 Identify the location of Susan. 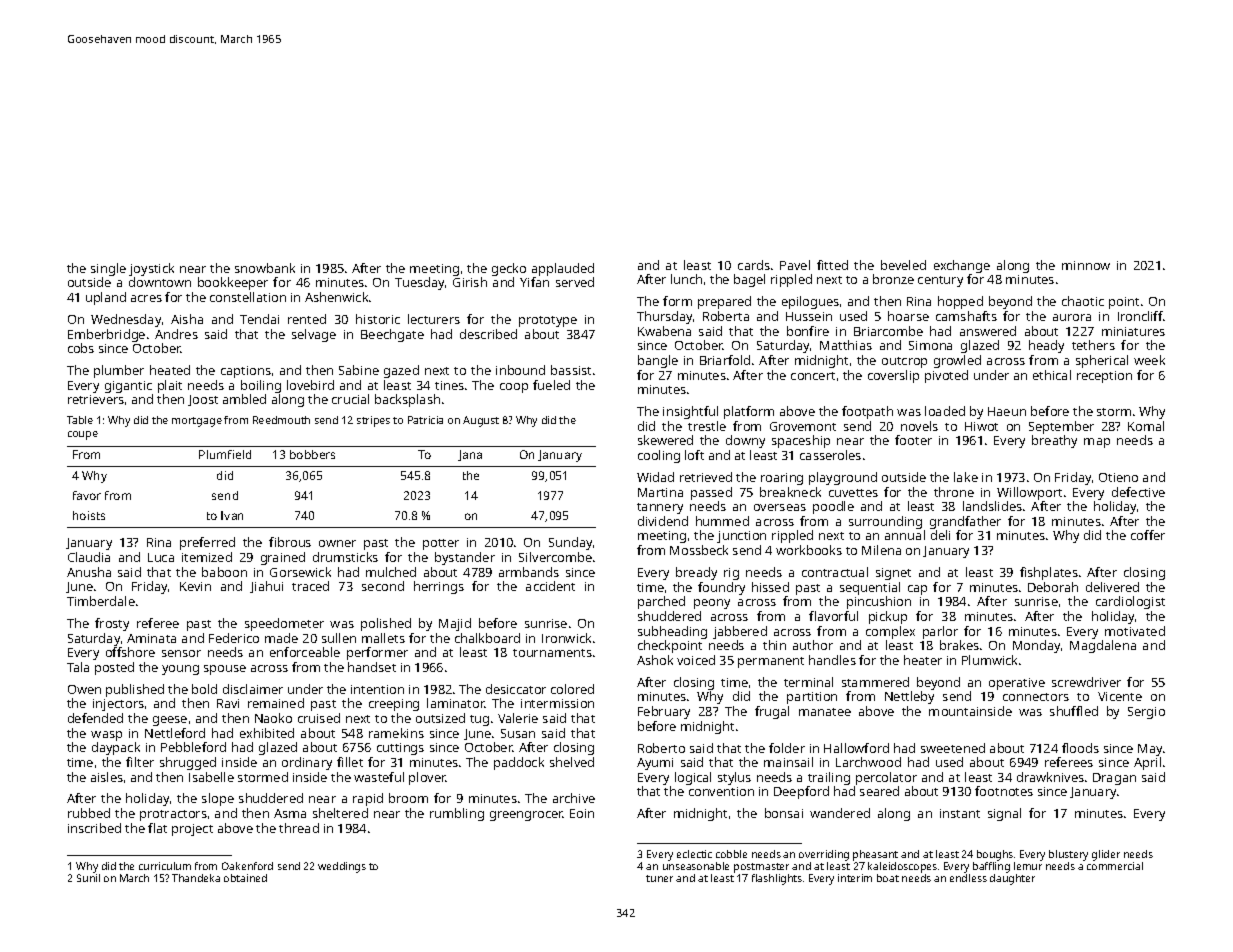
(518, 733).
